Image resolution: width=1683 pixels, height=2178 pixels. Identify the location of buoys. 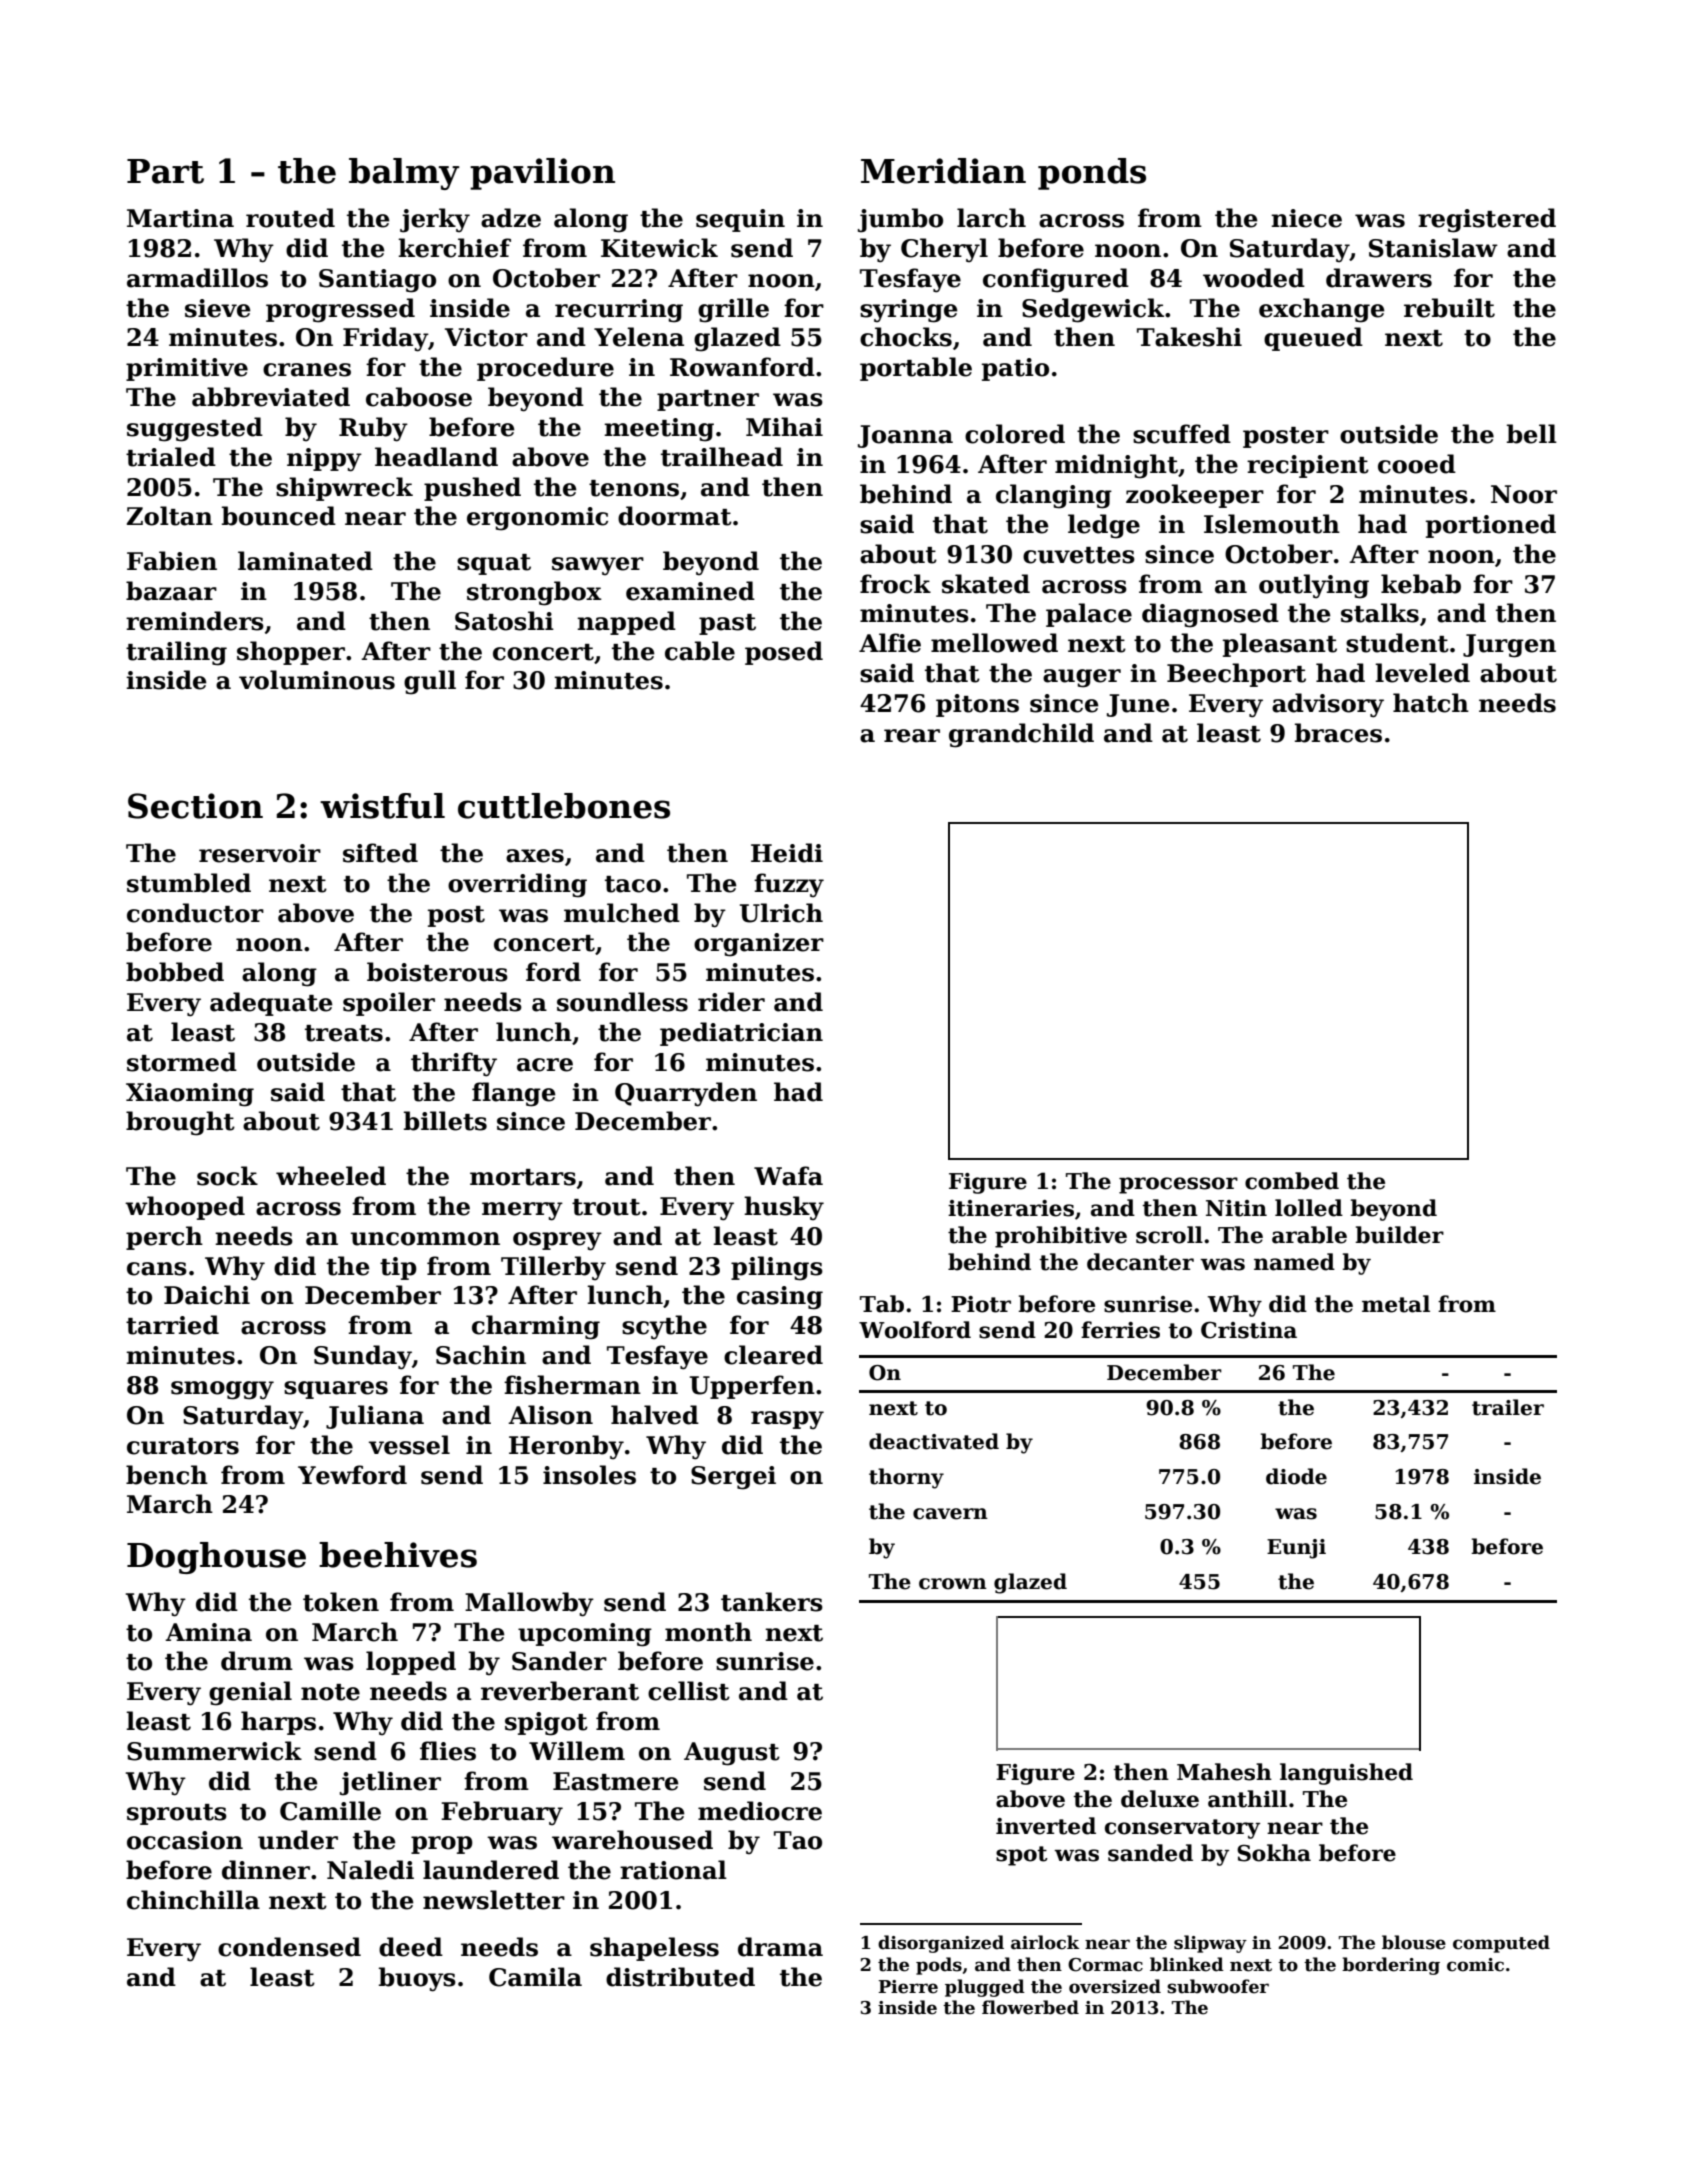
(417, 1979).
